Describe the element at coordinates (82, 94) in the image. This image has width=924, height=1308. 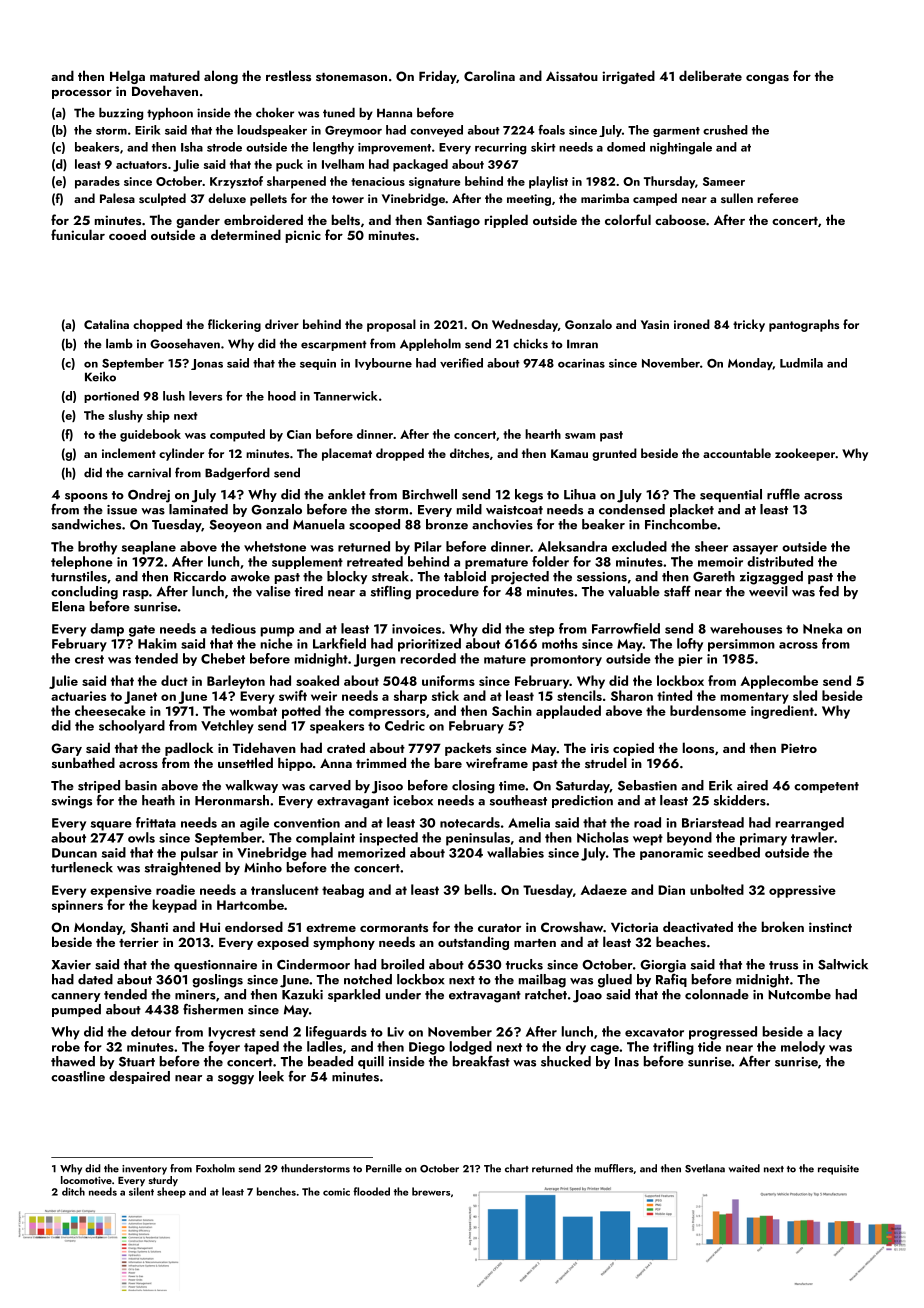
I see `processor` at that location.
